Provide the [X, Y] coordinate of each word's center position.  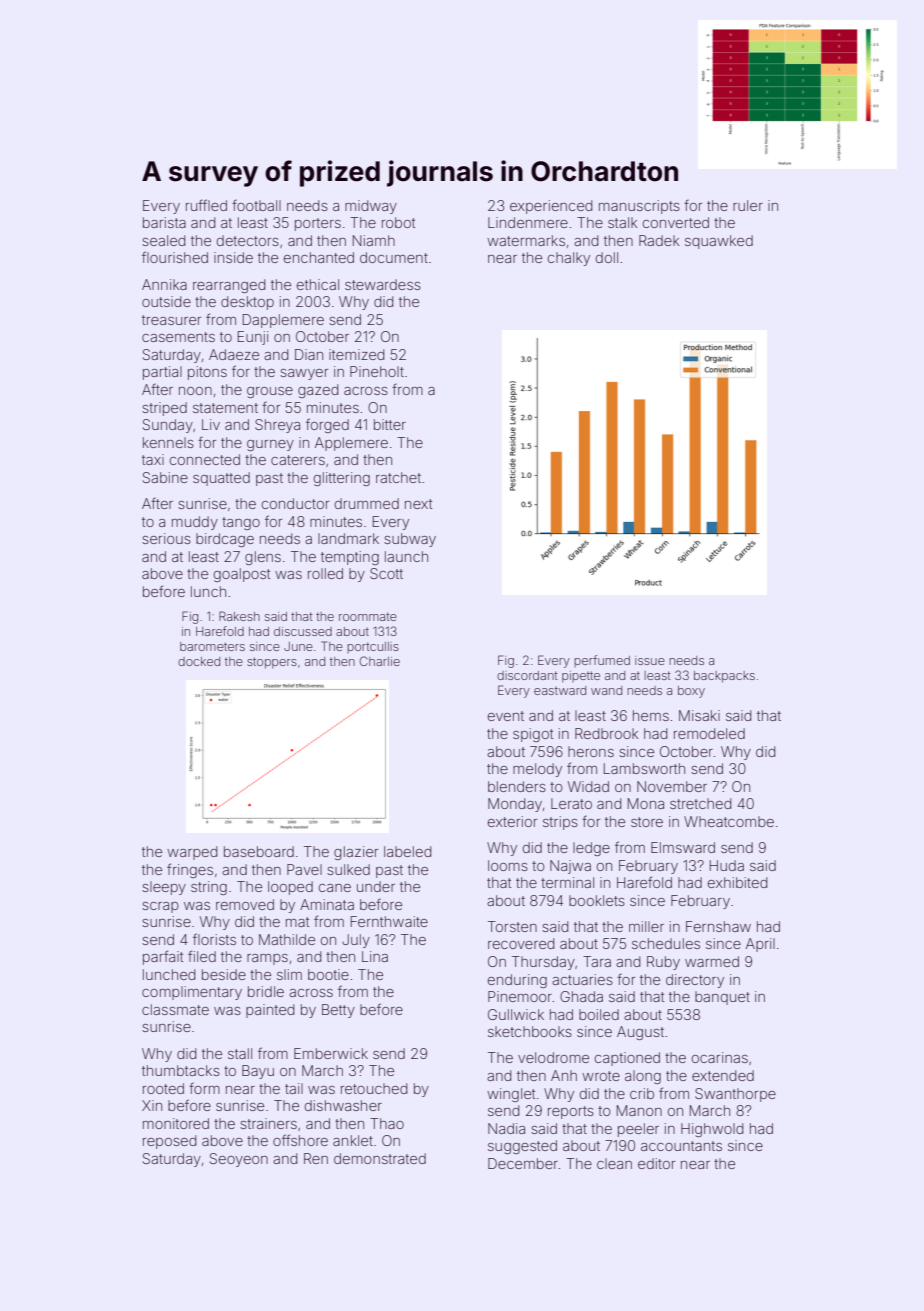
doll [607, 257]
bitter [390, 424]
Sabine [165, 477]
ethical [318, 284]
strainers [268, 1123]
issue [650, 660]
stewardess [383, 284]
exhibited [737, 882]
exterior [512, 821]
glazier [356, 853]
